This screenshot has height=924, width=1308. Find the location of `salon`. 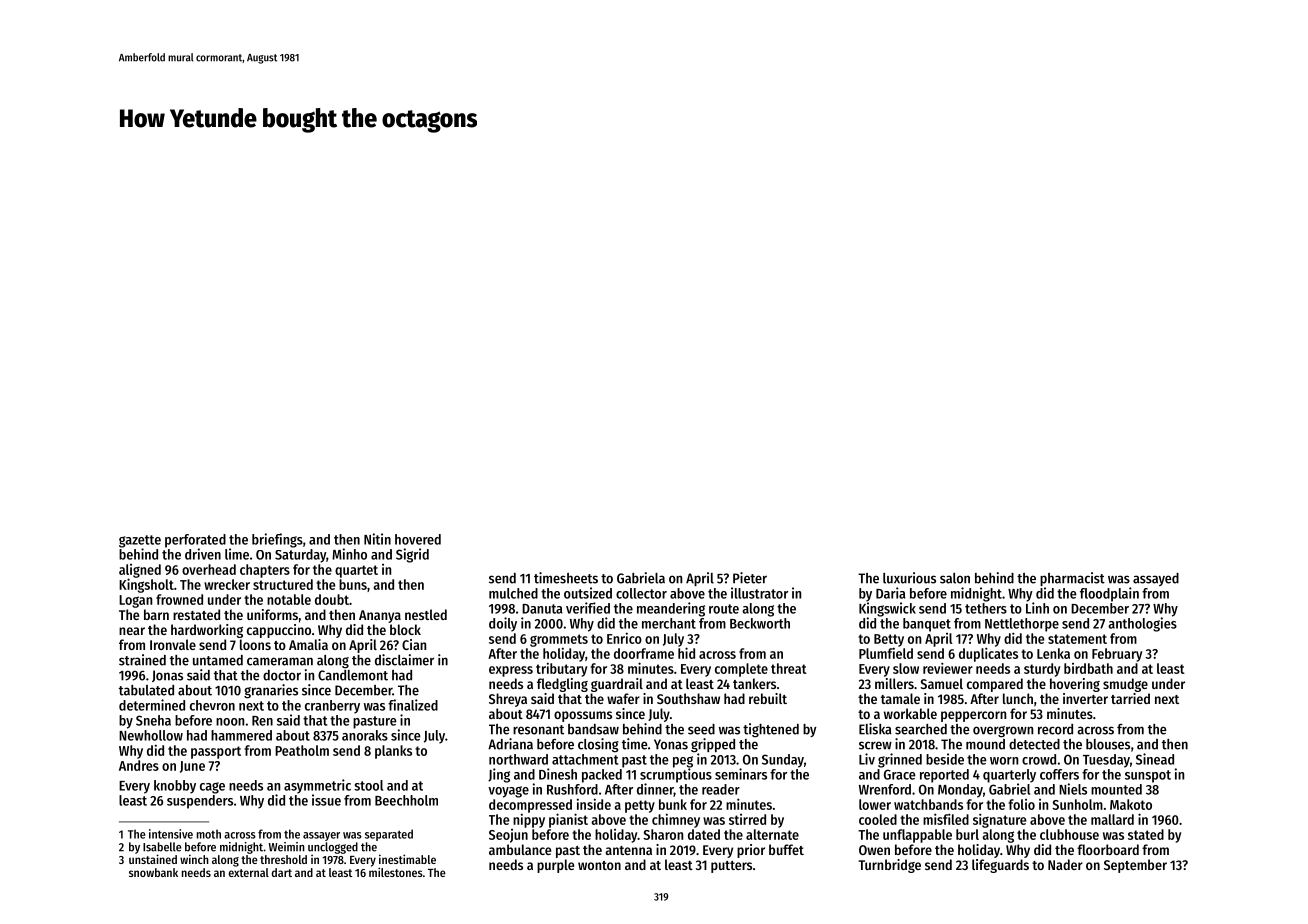

salon is located at coordinates (955, 578).
